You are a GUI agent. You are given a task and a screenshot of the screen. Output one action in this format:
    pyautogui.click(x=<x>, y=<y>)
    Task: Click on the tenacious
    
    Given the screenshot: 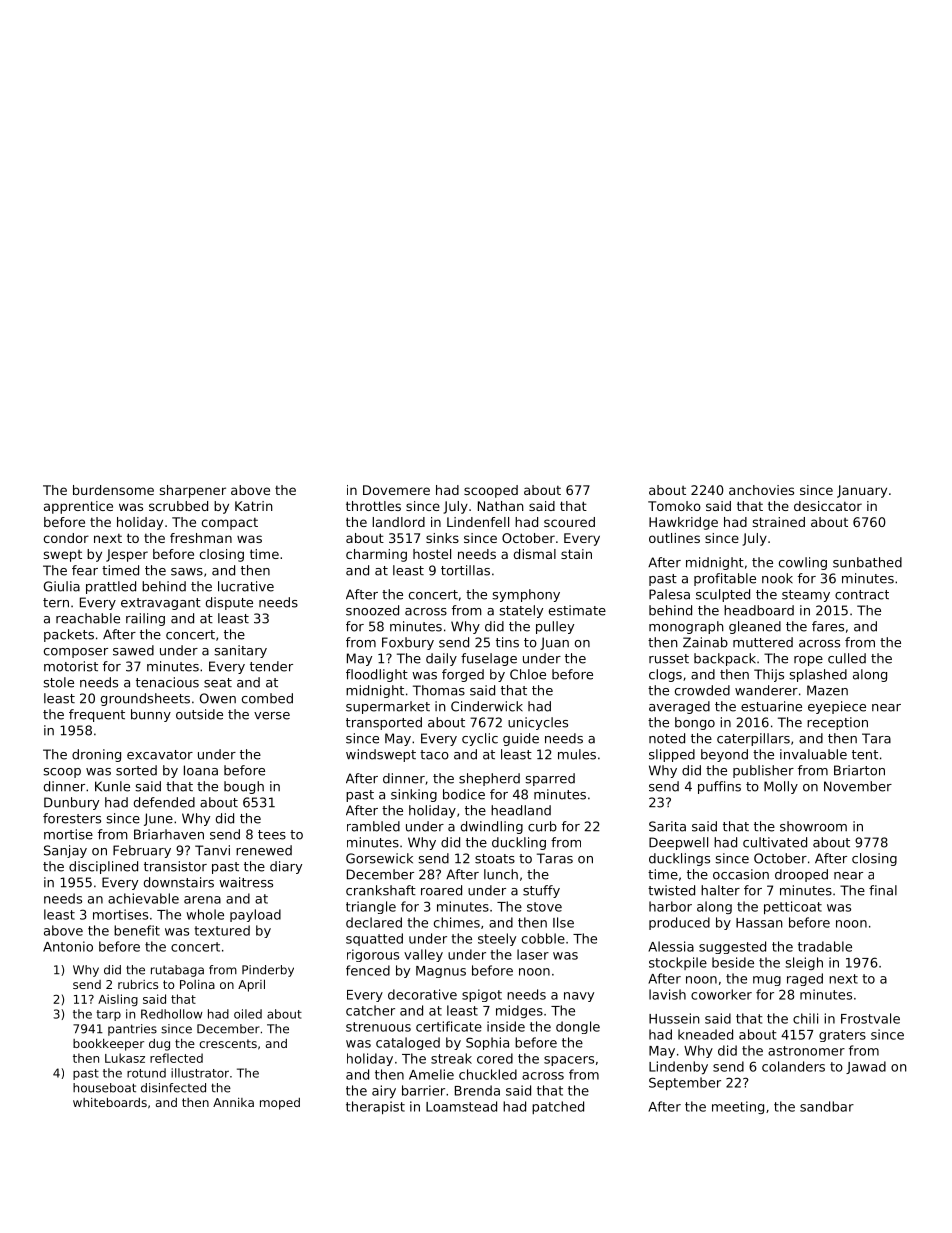 What is the action you would take?
    pyautogui.click(x=167, y=682)
